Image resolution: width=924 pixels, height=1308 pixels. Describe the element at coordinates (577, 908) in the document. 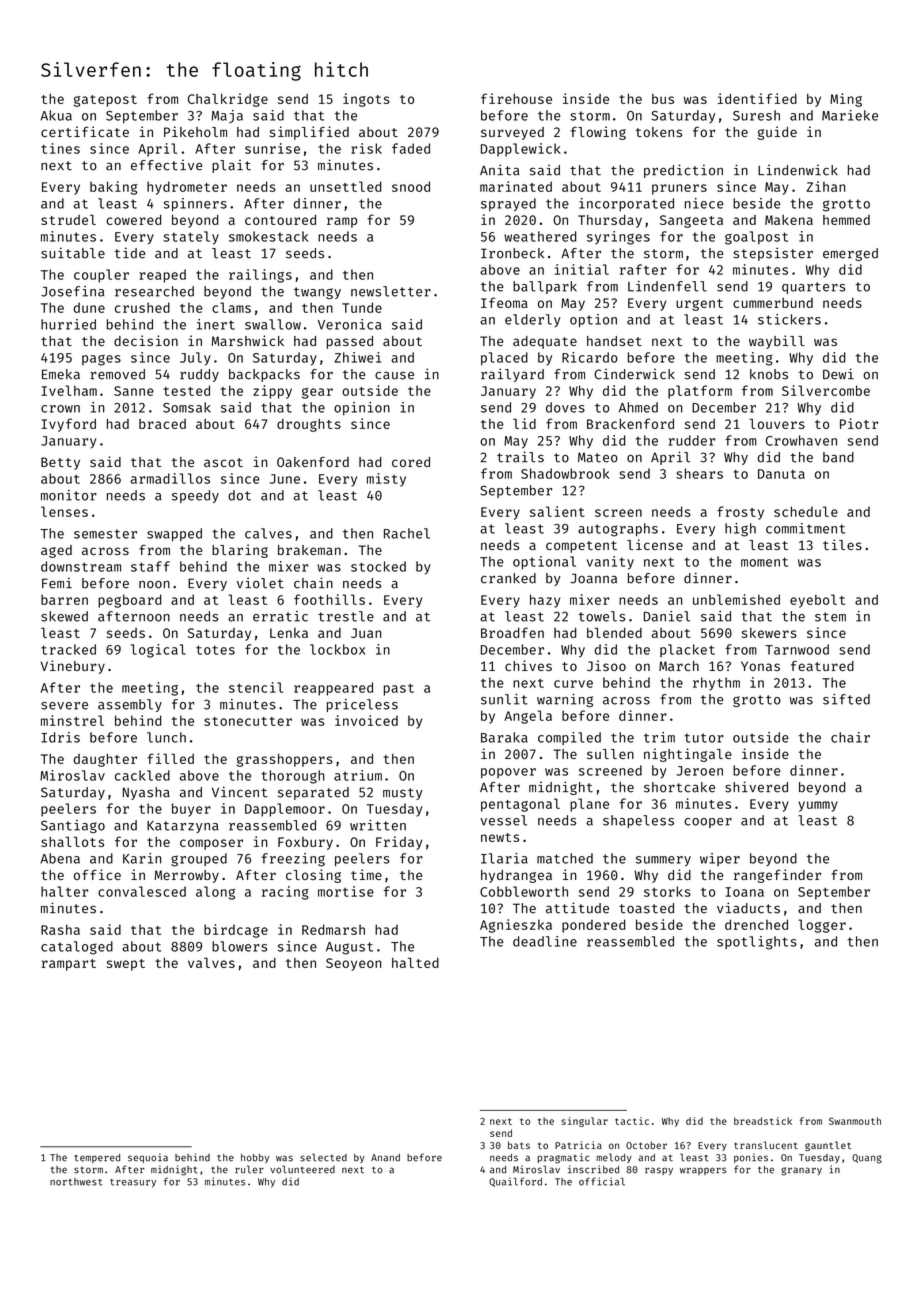

I see `attitude` at that location.
